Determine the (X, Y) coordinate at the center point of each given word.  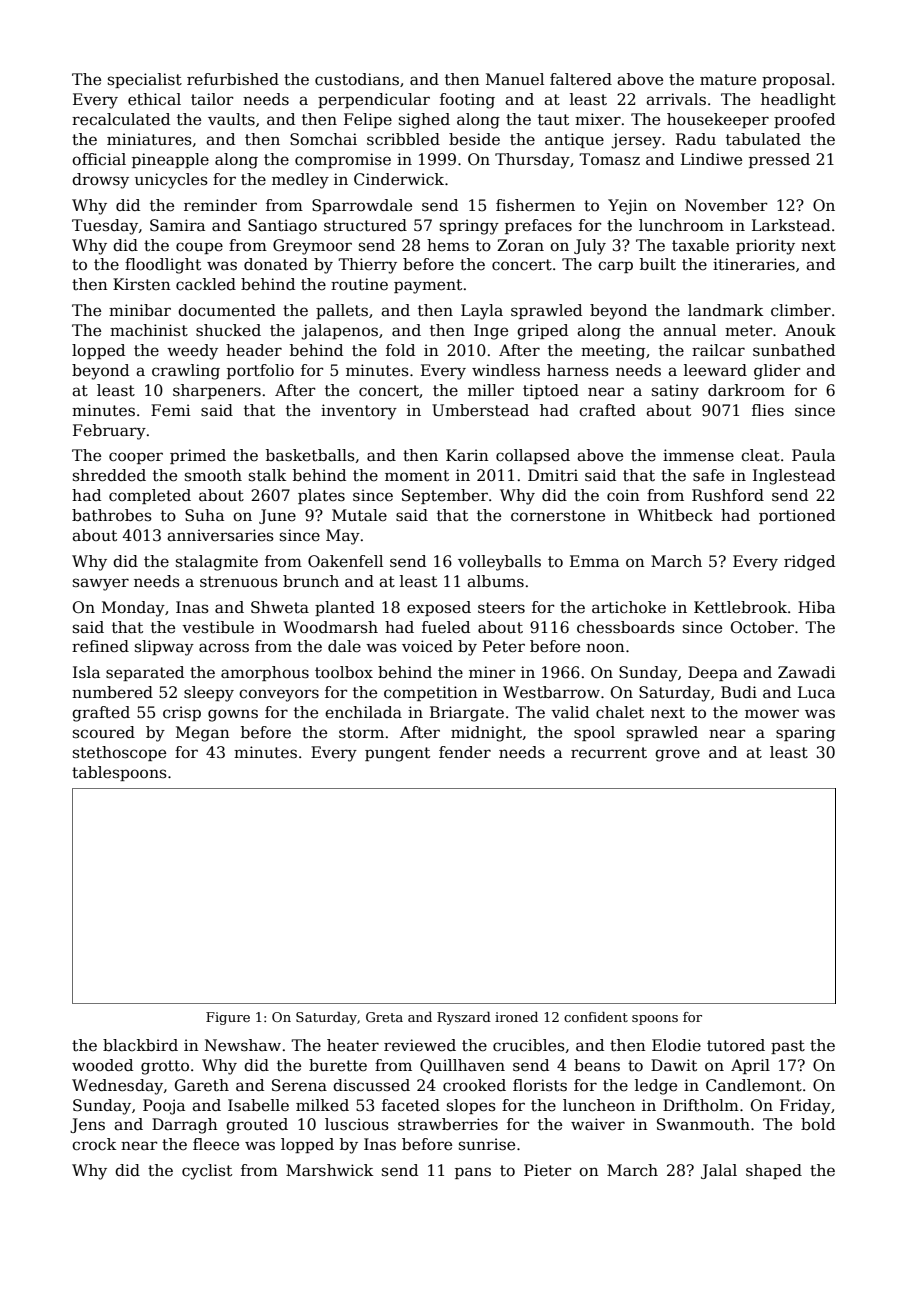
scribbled (403, 139)
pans (473, 1173)
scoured (104, 732)
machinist (149, 330)
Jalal (719, 1171)
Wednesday (117, 1087)
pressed (779, 160)
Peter (504, 646)
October (762, 627)
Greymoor (312, 247)
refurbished (233, 79)
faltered (581, 79)
